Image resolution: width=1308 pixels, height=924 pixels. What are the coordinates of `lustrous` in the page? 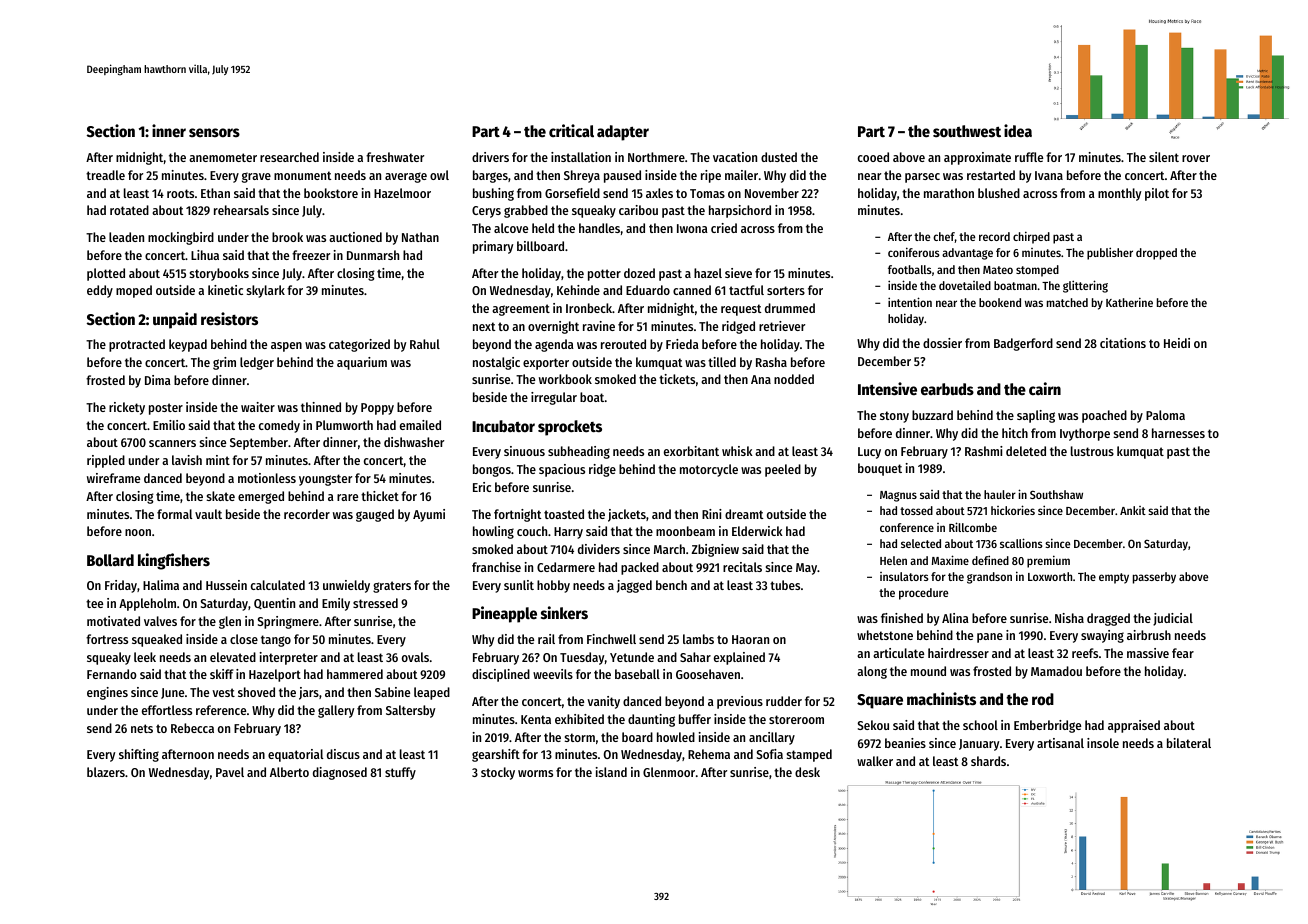 It's located at (1092, 451).
